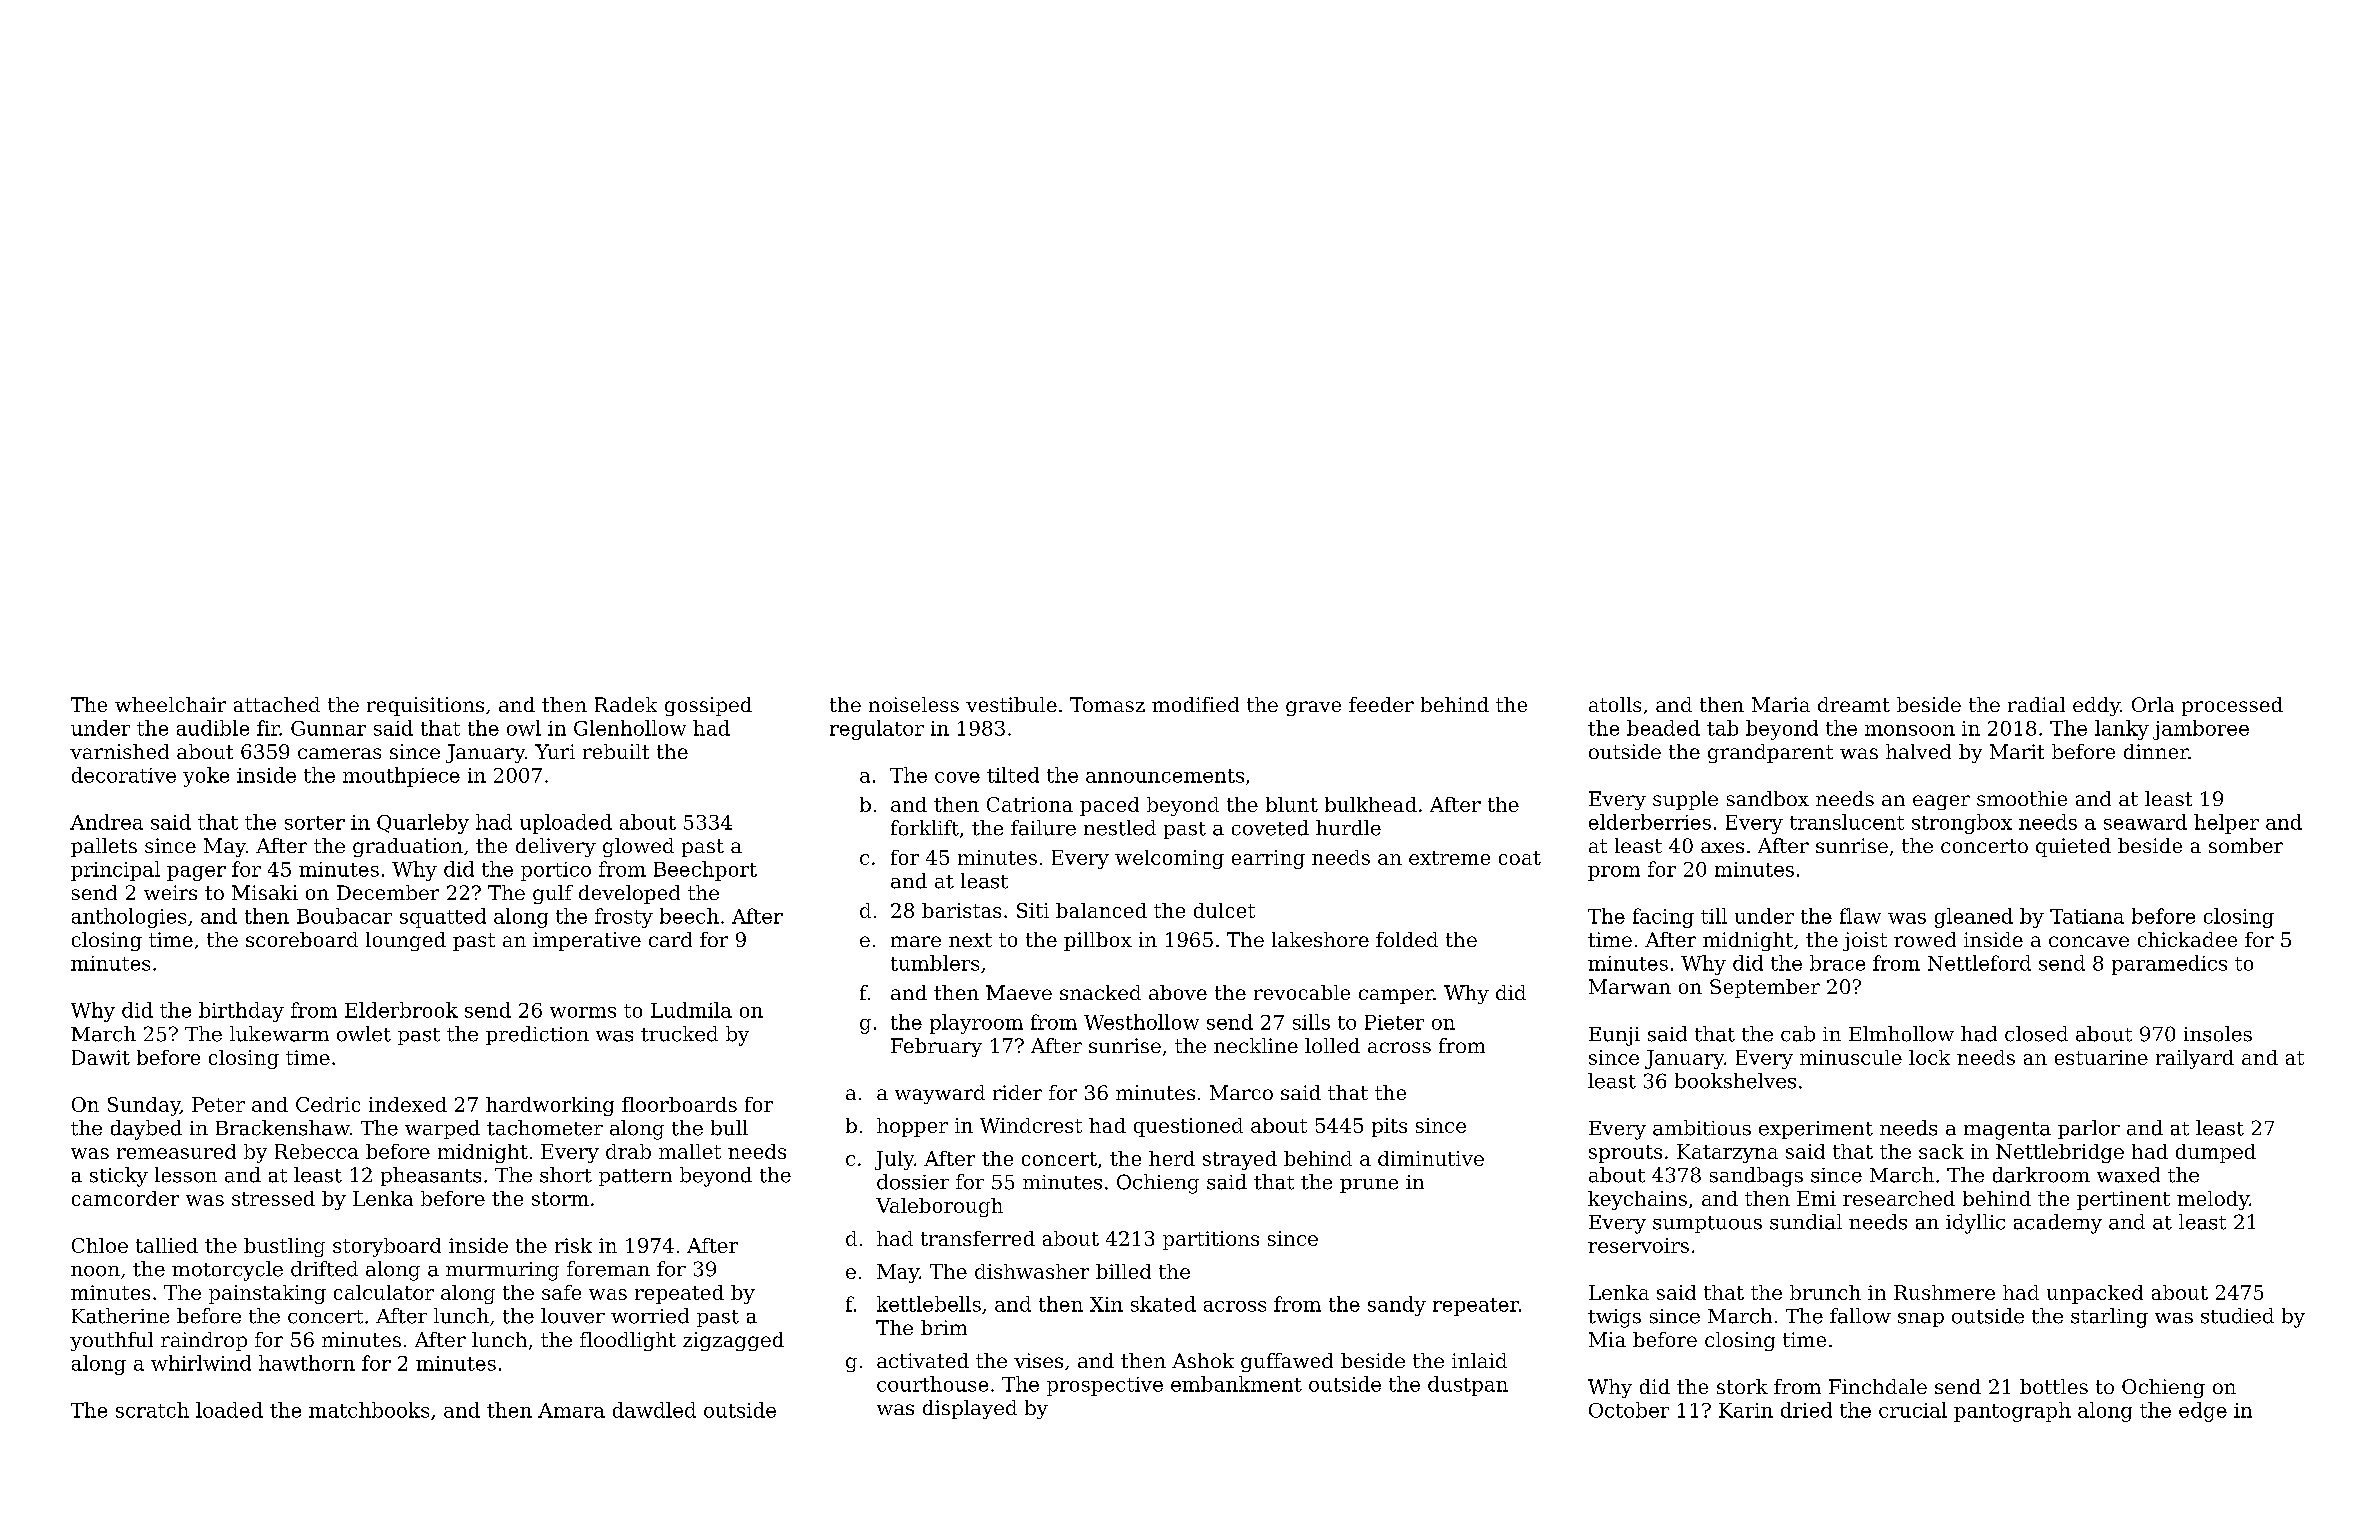 This document has width=2380, height=1540. I want to click on idyllic, so click(1975, 1224).
